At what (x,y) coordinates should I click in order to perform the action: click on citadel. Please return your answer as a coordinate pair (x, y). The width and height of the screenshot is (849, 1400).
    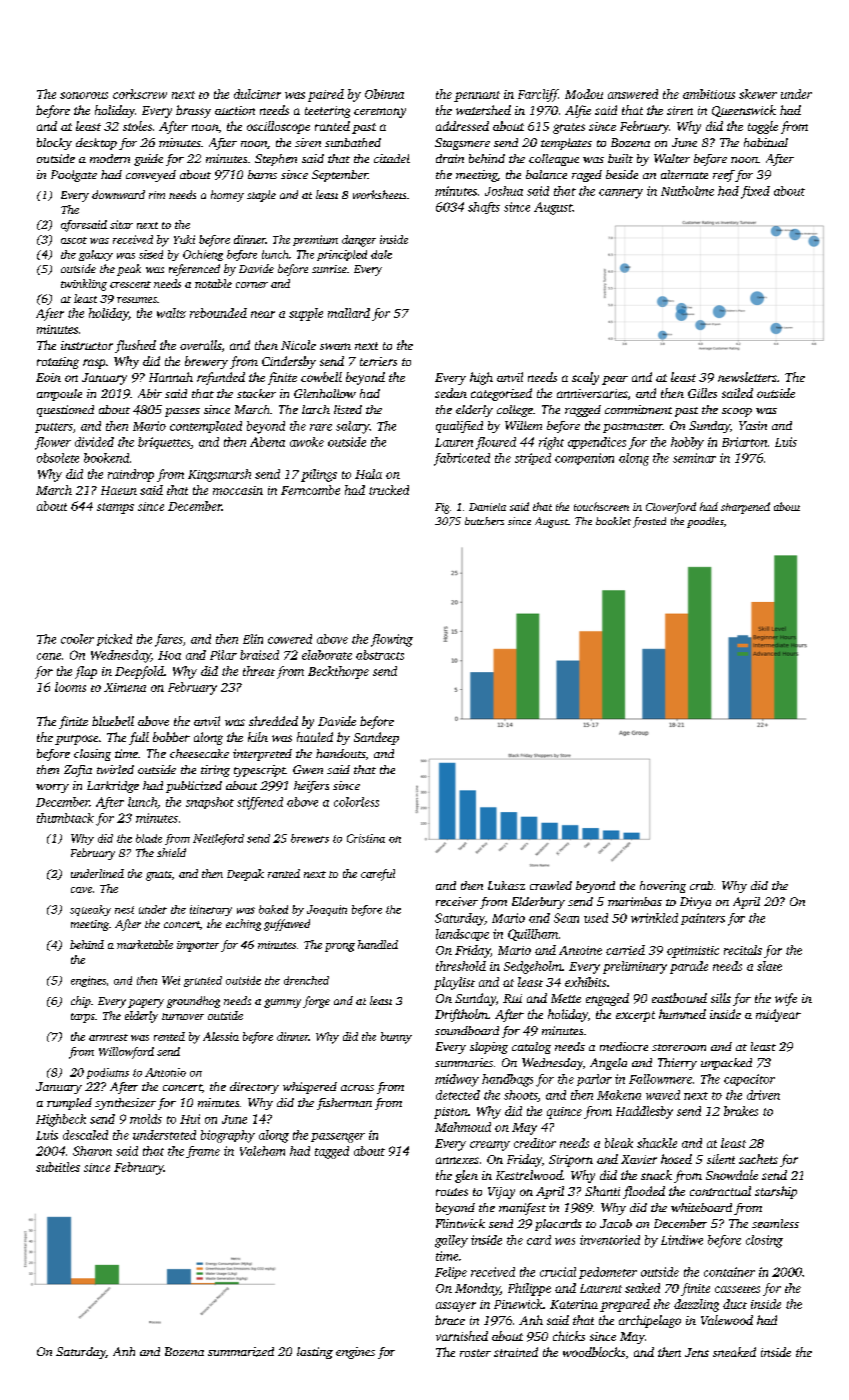
    Looking at the image, I should click on (392, 158).
